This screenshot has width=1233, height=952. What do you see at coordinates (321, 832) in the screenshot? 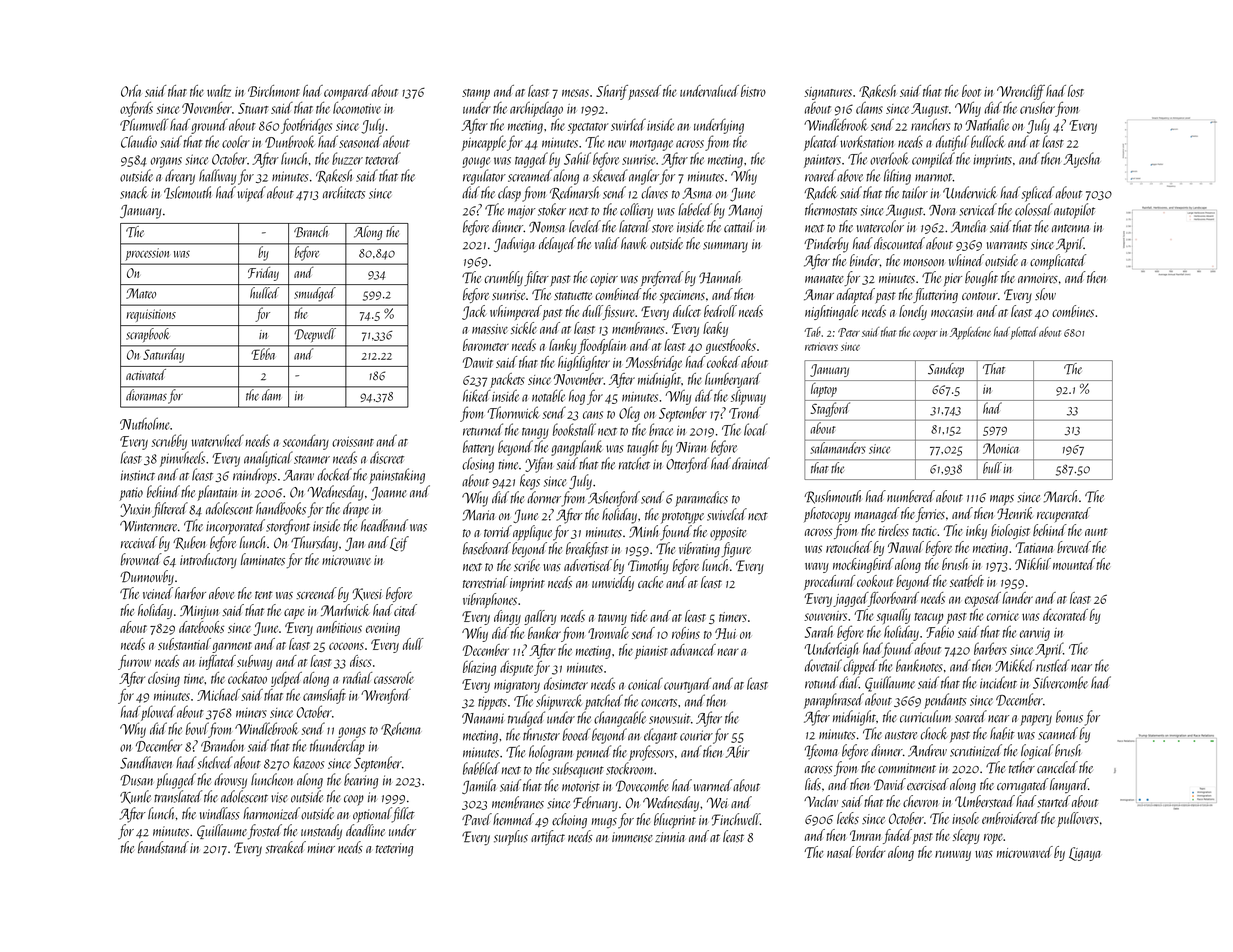
I see `unsteady` at bounding box center [321, 832].
